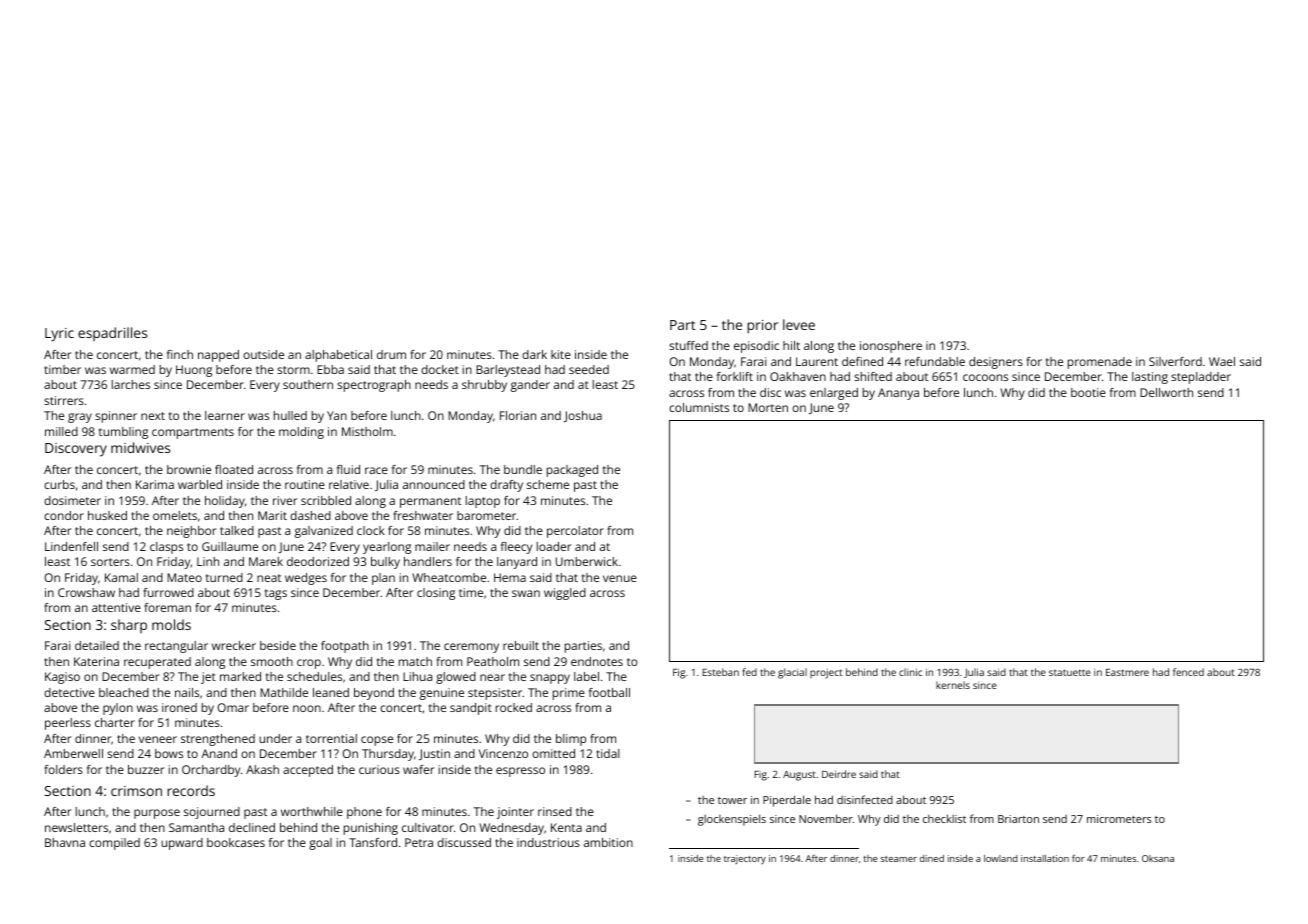 This screenshot has height=924, width=1308. What do you see at coordinates (1222, 361) in the screenshot?
I see `Wael` at bounding box center [1222, 361].
